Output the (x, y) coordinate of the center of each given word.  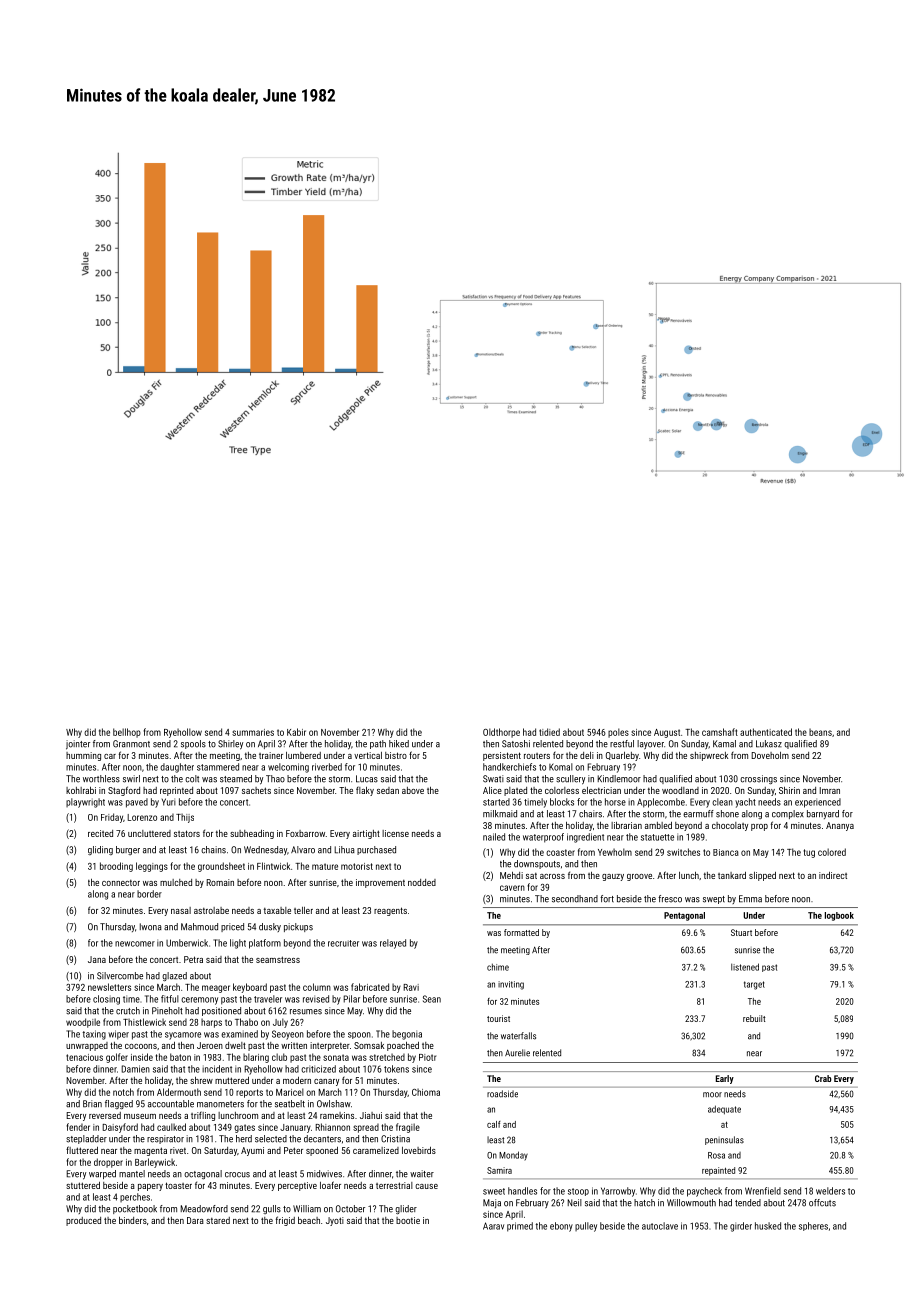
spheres (813, 1226)
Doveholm (770, 755)
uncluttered (149, 833)
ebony (561, 1227)
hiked (399, 744)
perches (135, 1197)
